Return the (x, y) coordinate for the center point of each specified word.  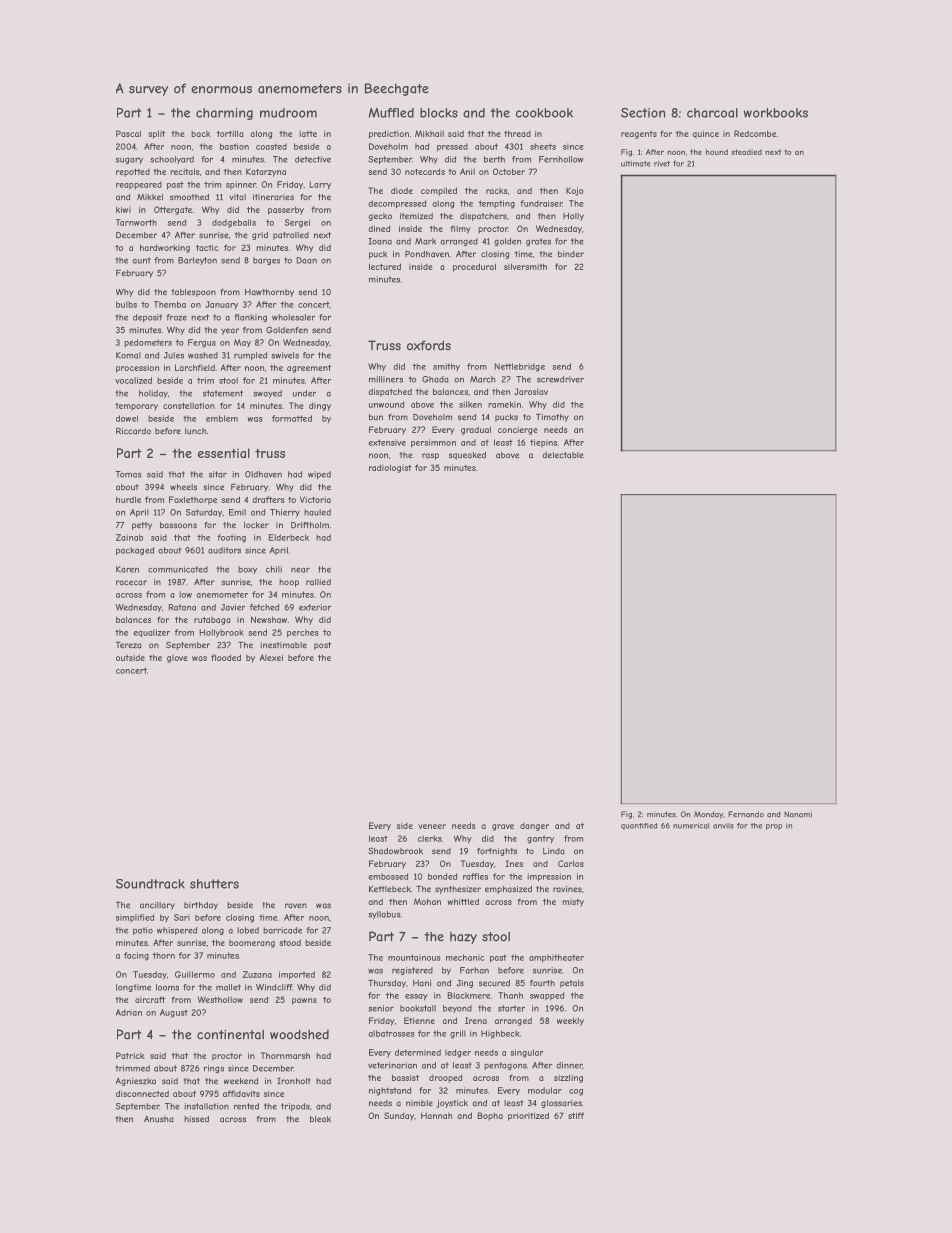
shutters (214, 884)
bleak (320, 1119)
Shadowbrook (395, 851)
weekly (570, 1021)
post (322, 646)
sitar (218, 474)
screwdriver (560, 379)
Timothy (552, 417)
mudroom (288, 113)
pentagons (505, 1066)
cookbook (544, 113)
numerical (691, 826)
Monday (708, 815)
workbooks (776, 113)
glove (177, 659)
